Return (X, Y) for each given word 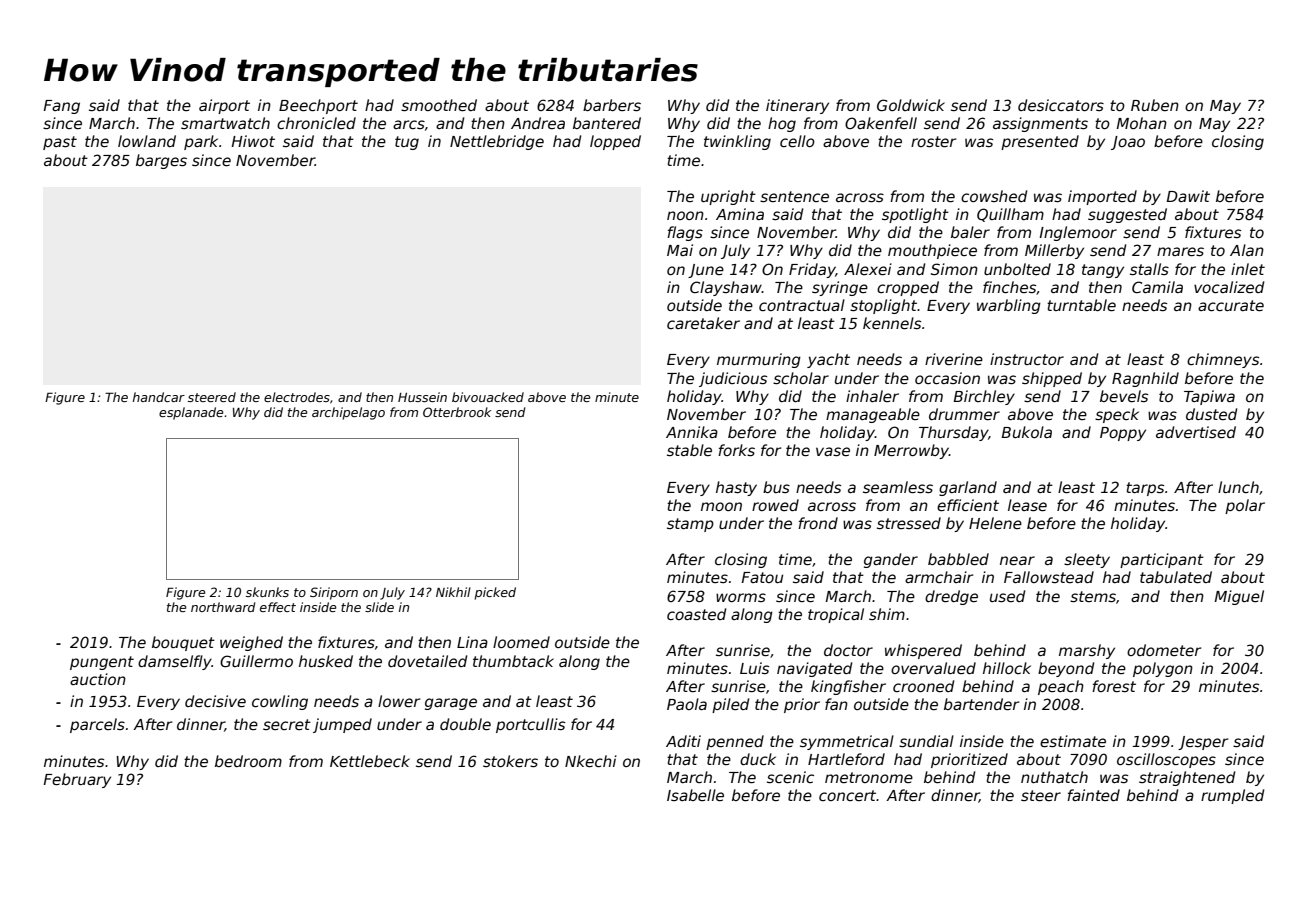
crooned (923, 686)
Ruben (1155, 105)
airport (224, 106)
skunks (267, 592)
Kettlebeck (370, 761)
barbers (612, 105)
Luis (754, 668)
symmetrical (847, 742)
